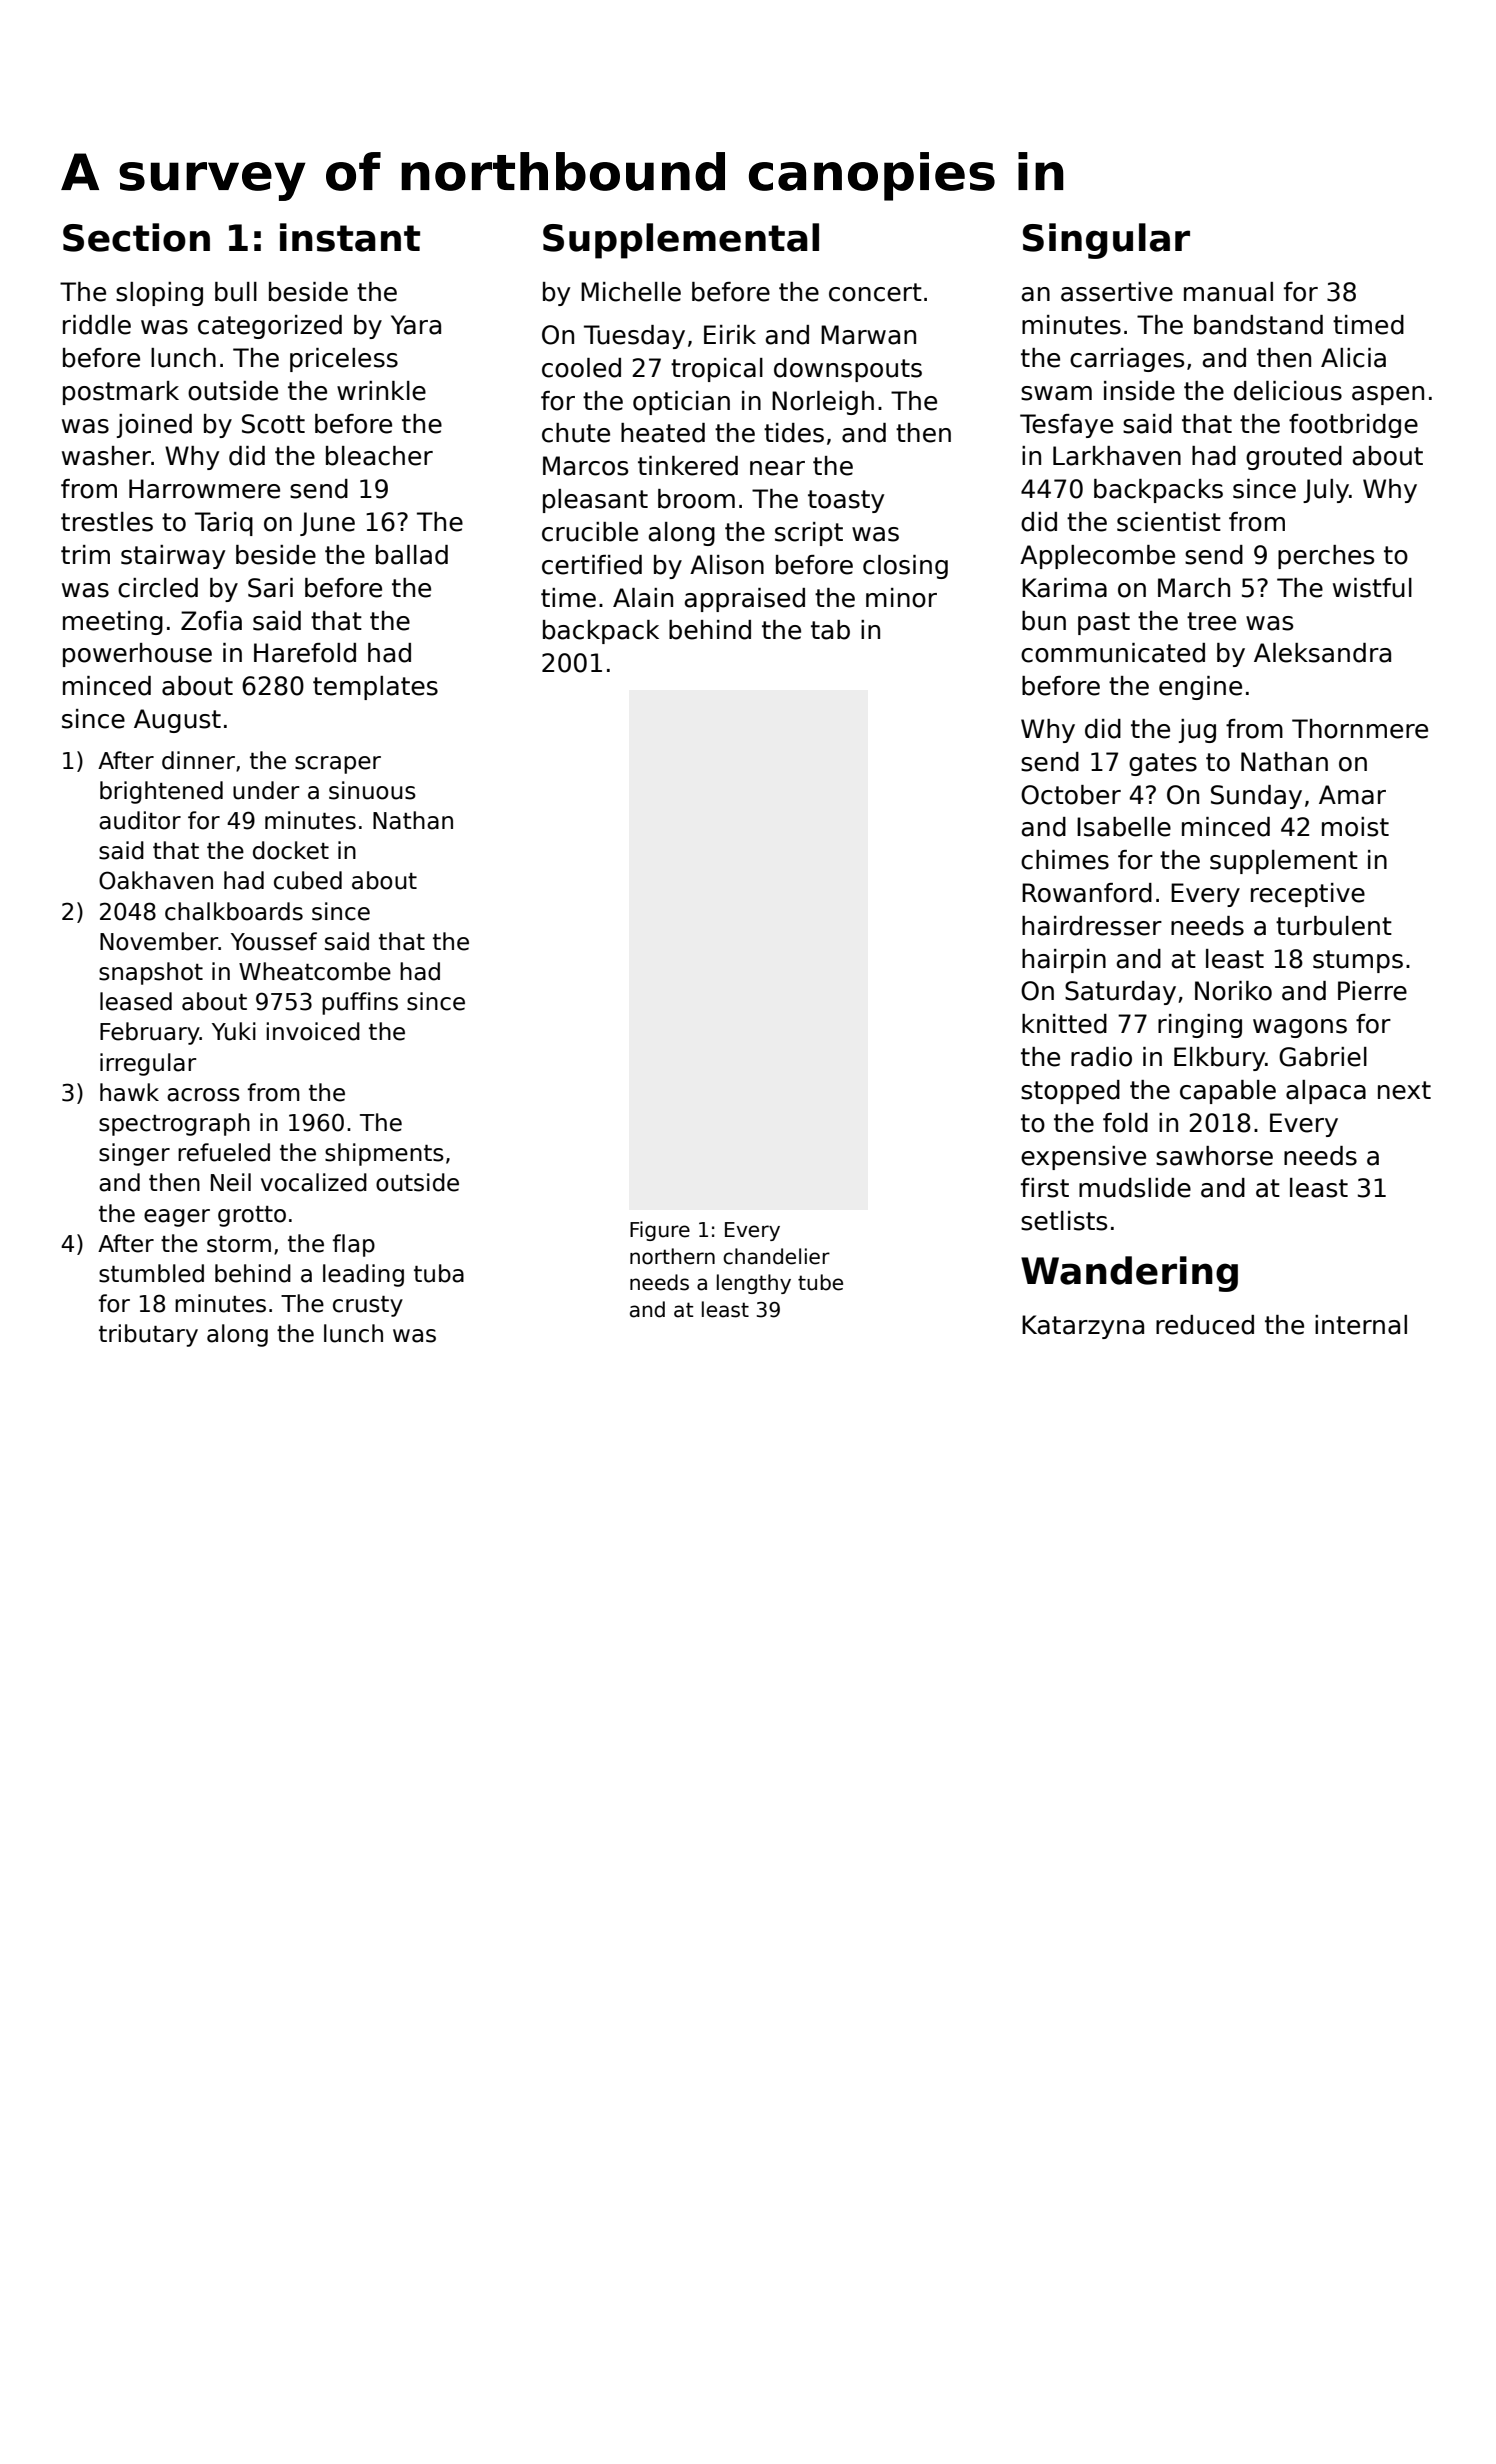 This page has width=1496, height=2464. What do you see at coordinates (585, 466) in the page?
I see `Marcos` at bounding box center [585, 466].
